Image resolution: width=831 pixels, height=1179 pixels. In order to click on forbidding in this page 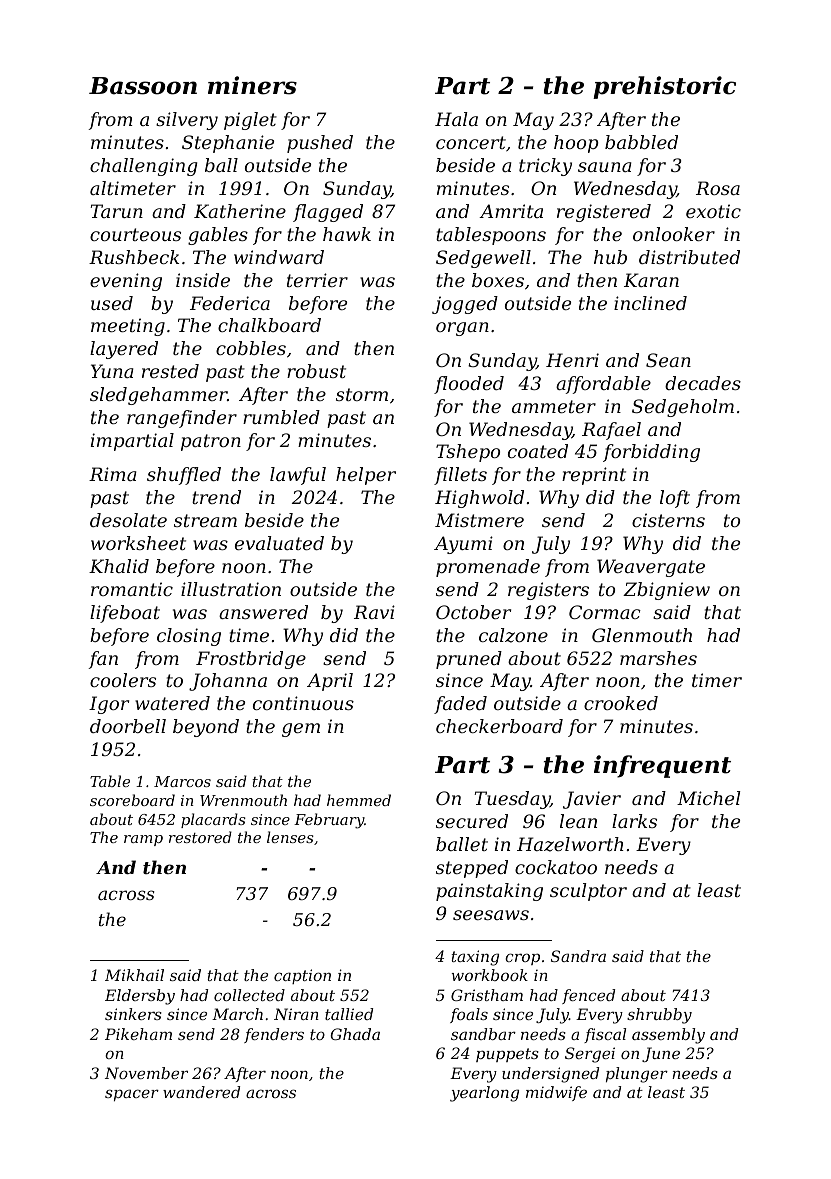, I will do `click(651, 453)`.
